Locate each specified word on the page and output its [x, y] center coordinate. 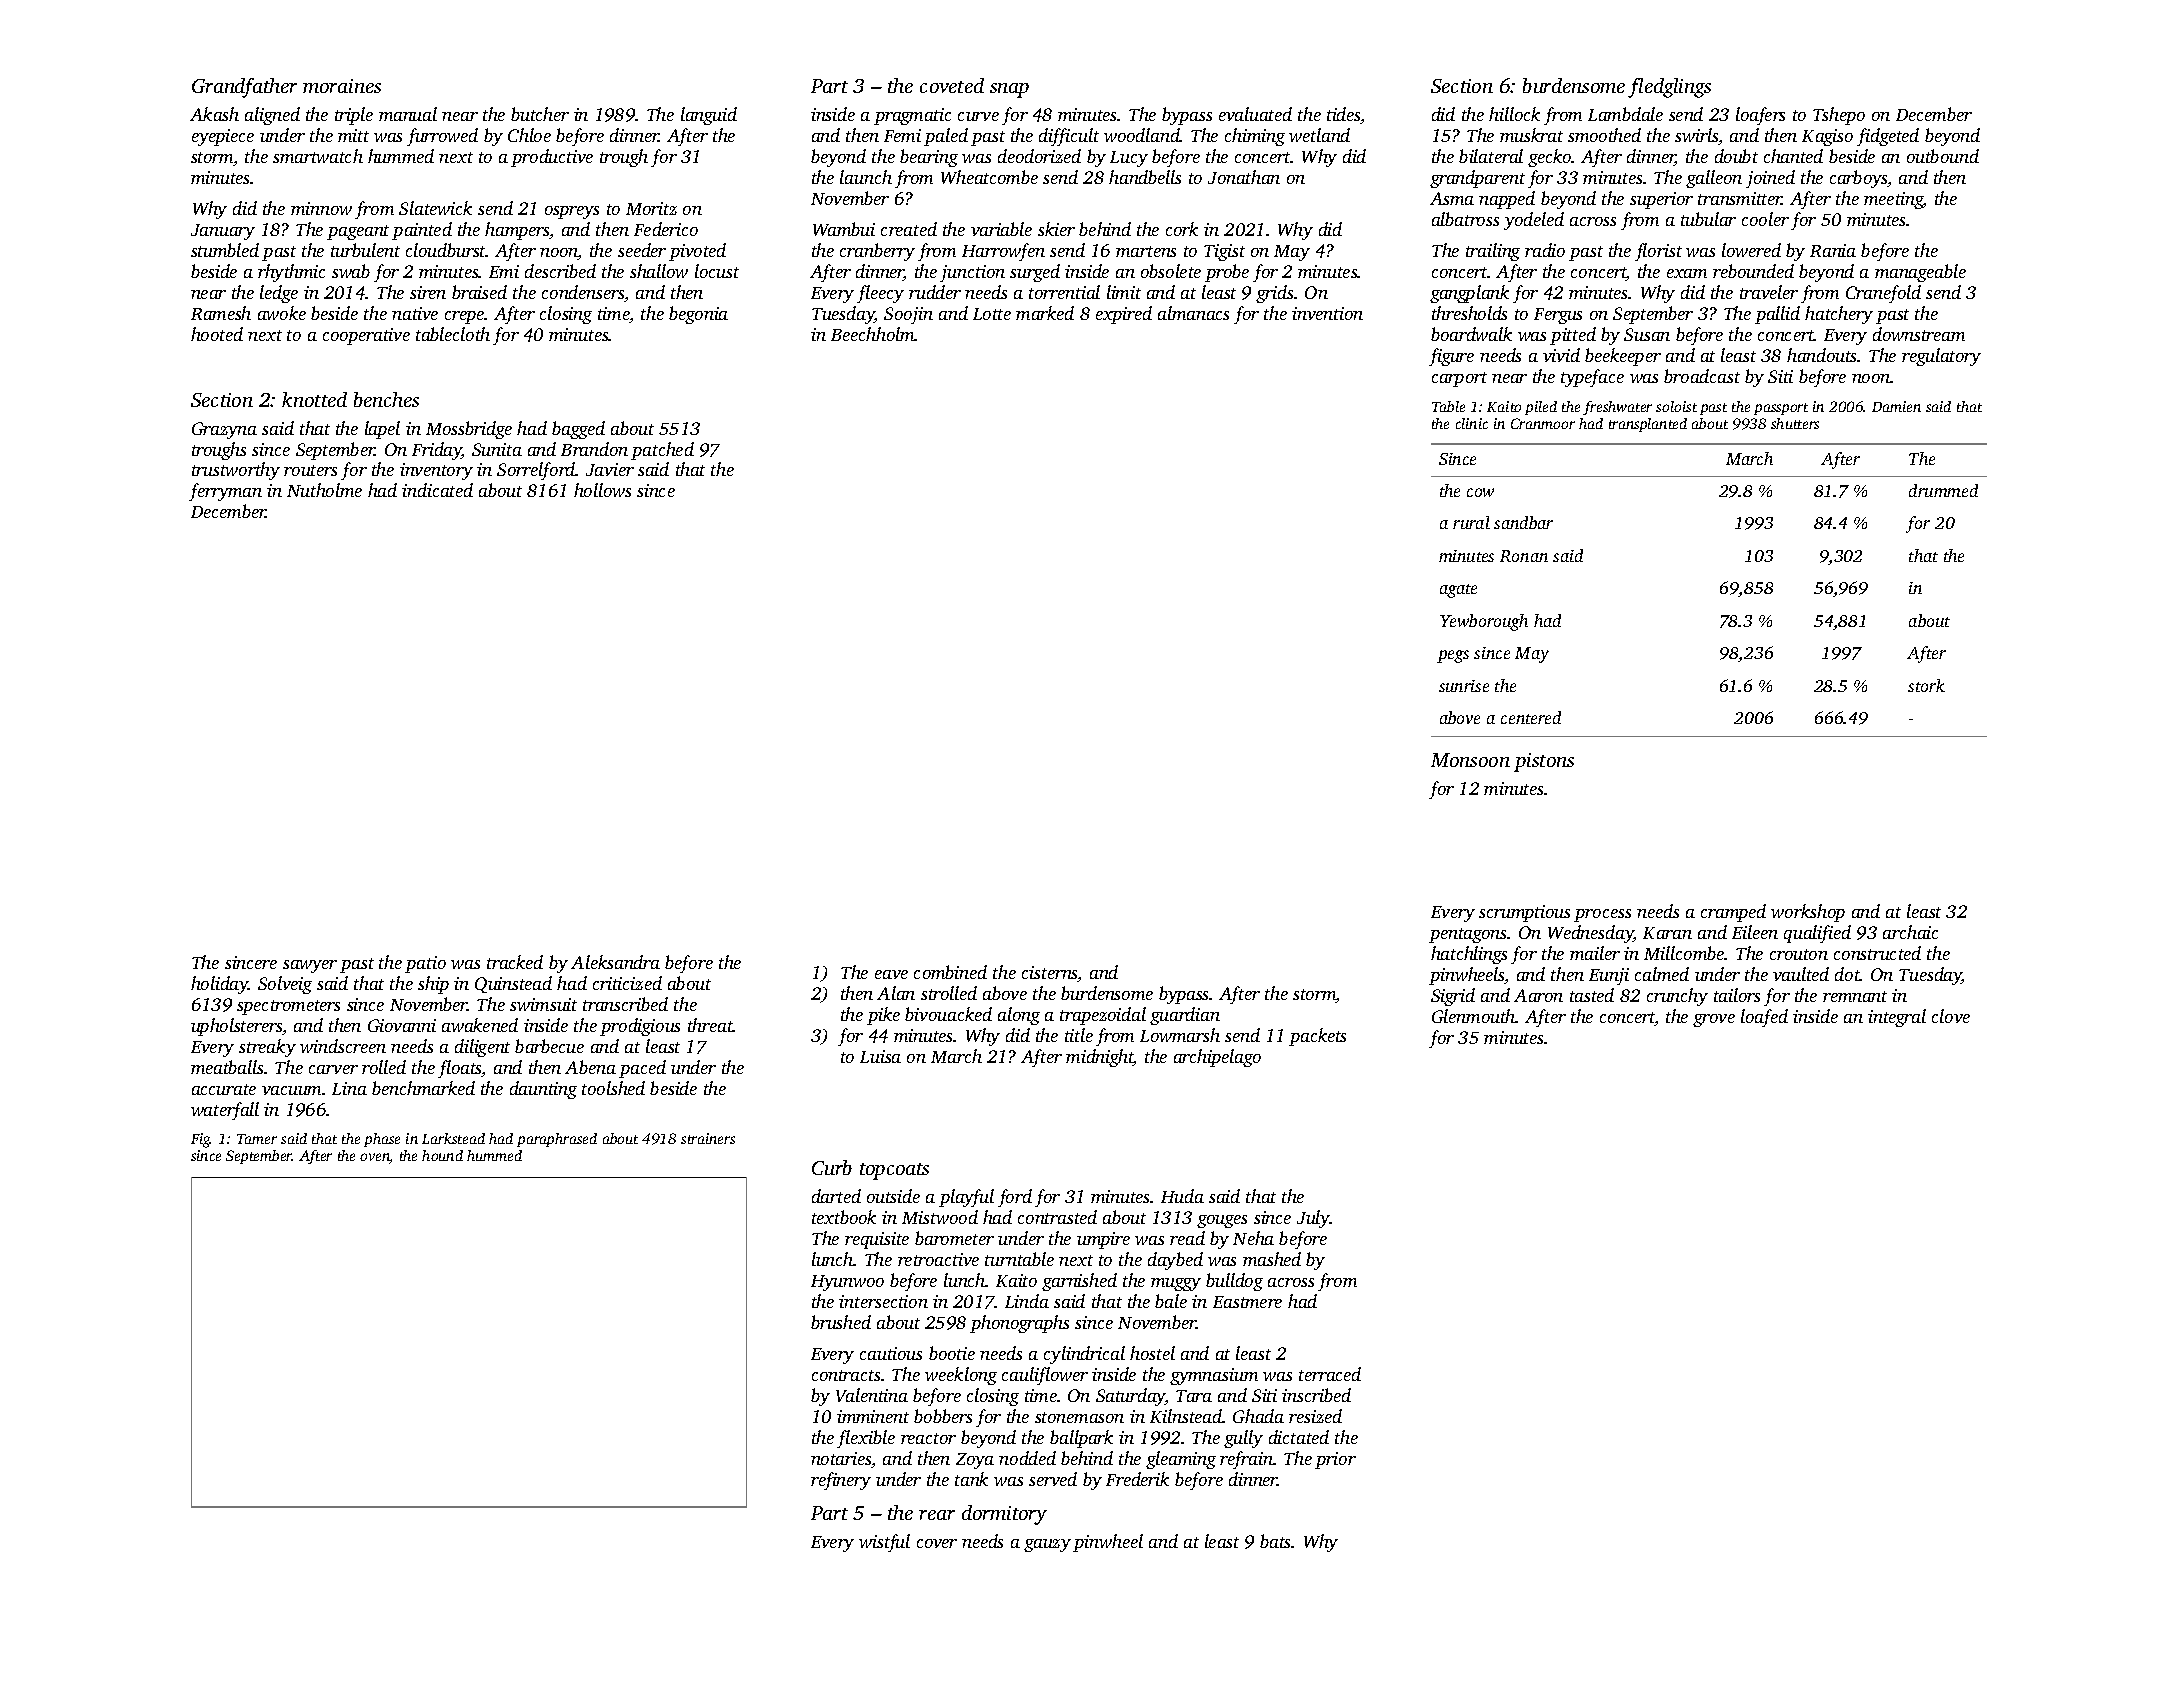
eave [891, 974]
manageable [1920, 273]
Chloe [529, 135]
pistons [1544, 762]
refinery [841, 1481]
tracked [515, 962]
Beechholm [873, 334]
